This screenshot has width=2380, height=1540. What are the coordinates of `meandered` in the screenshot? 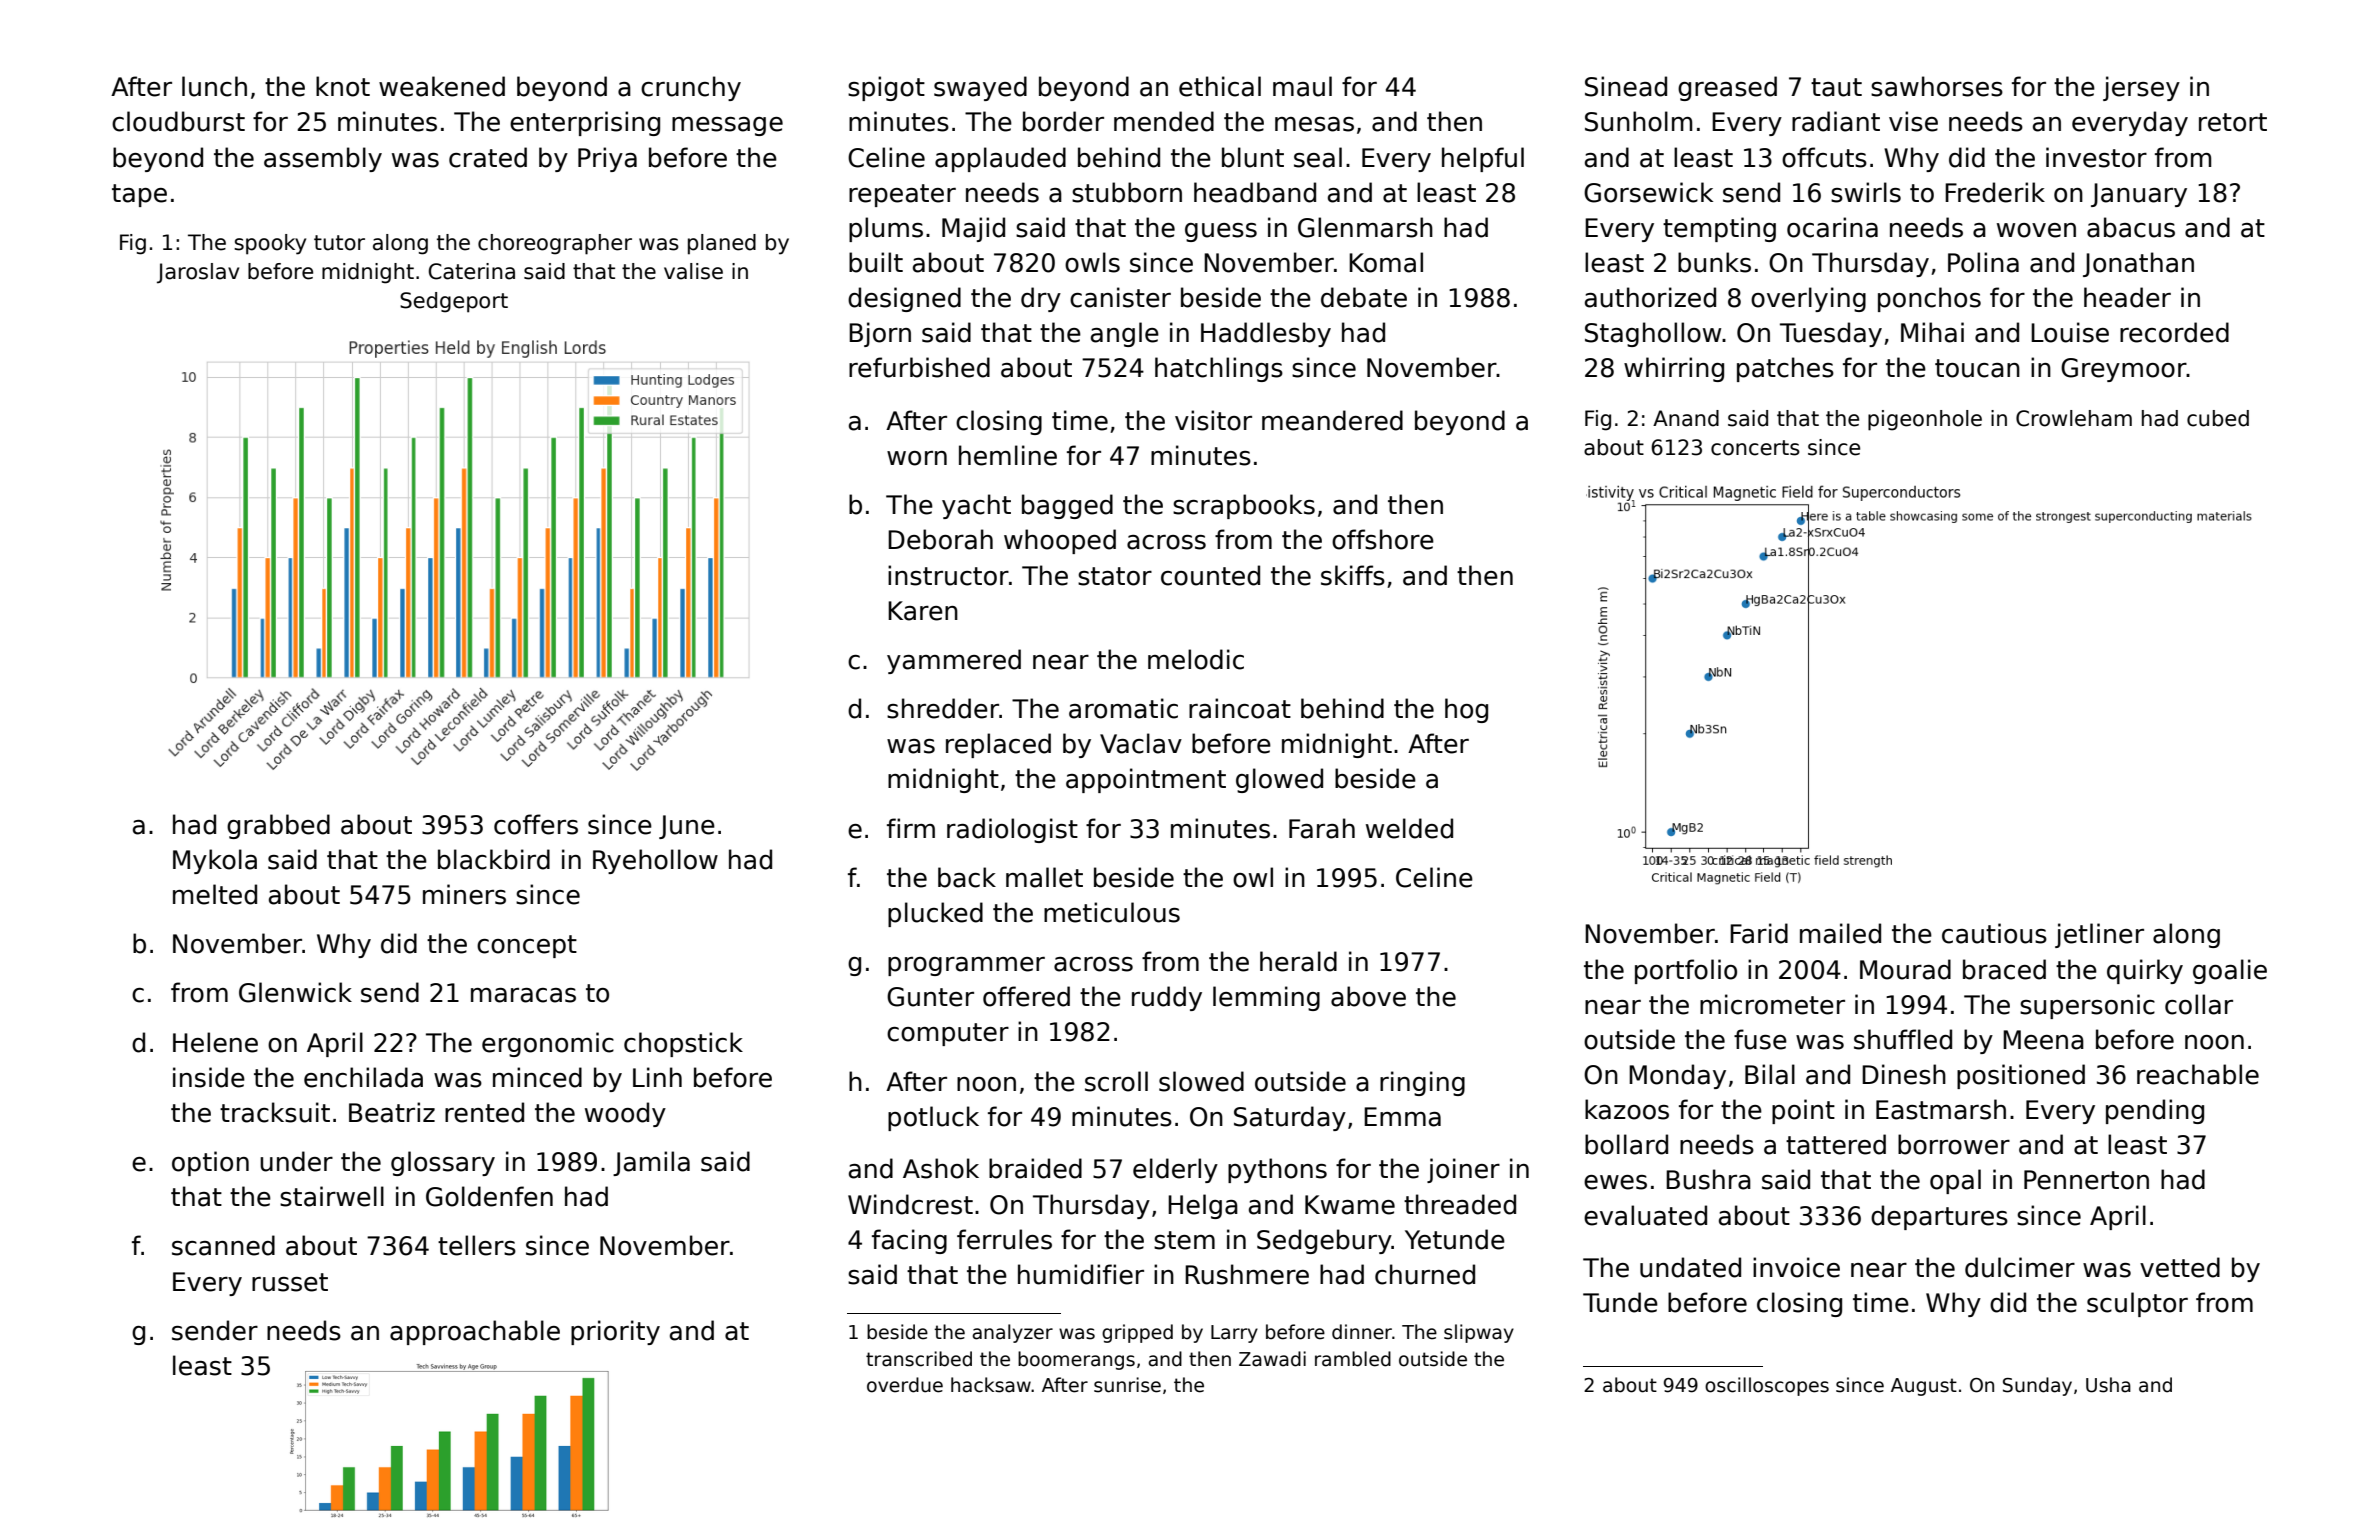 It's located at (1332, 420).
